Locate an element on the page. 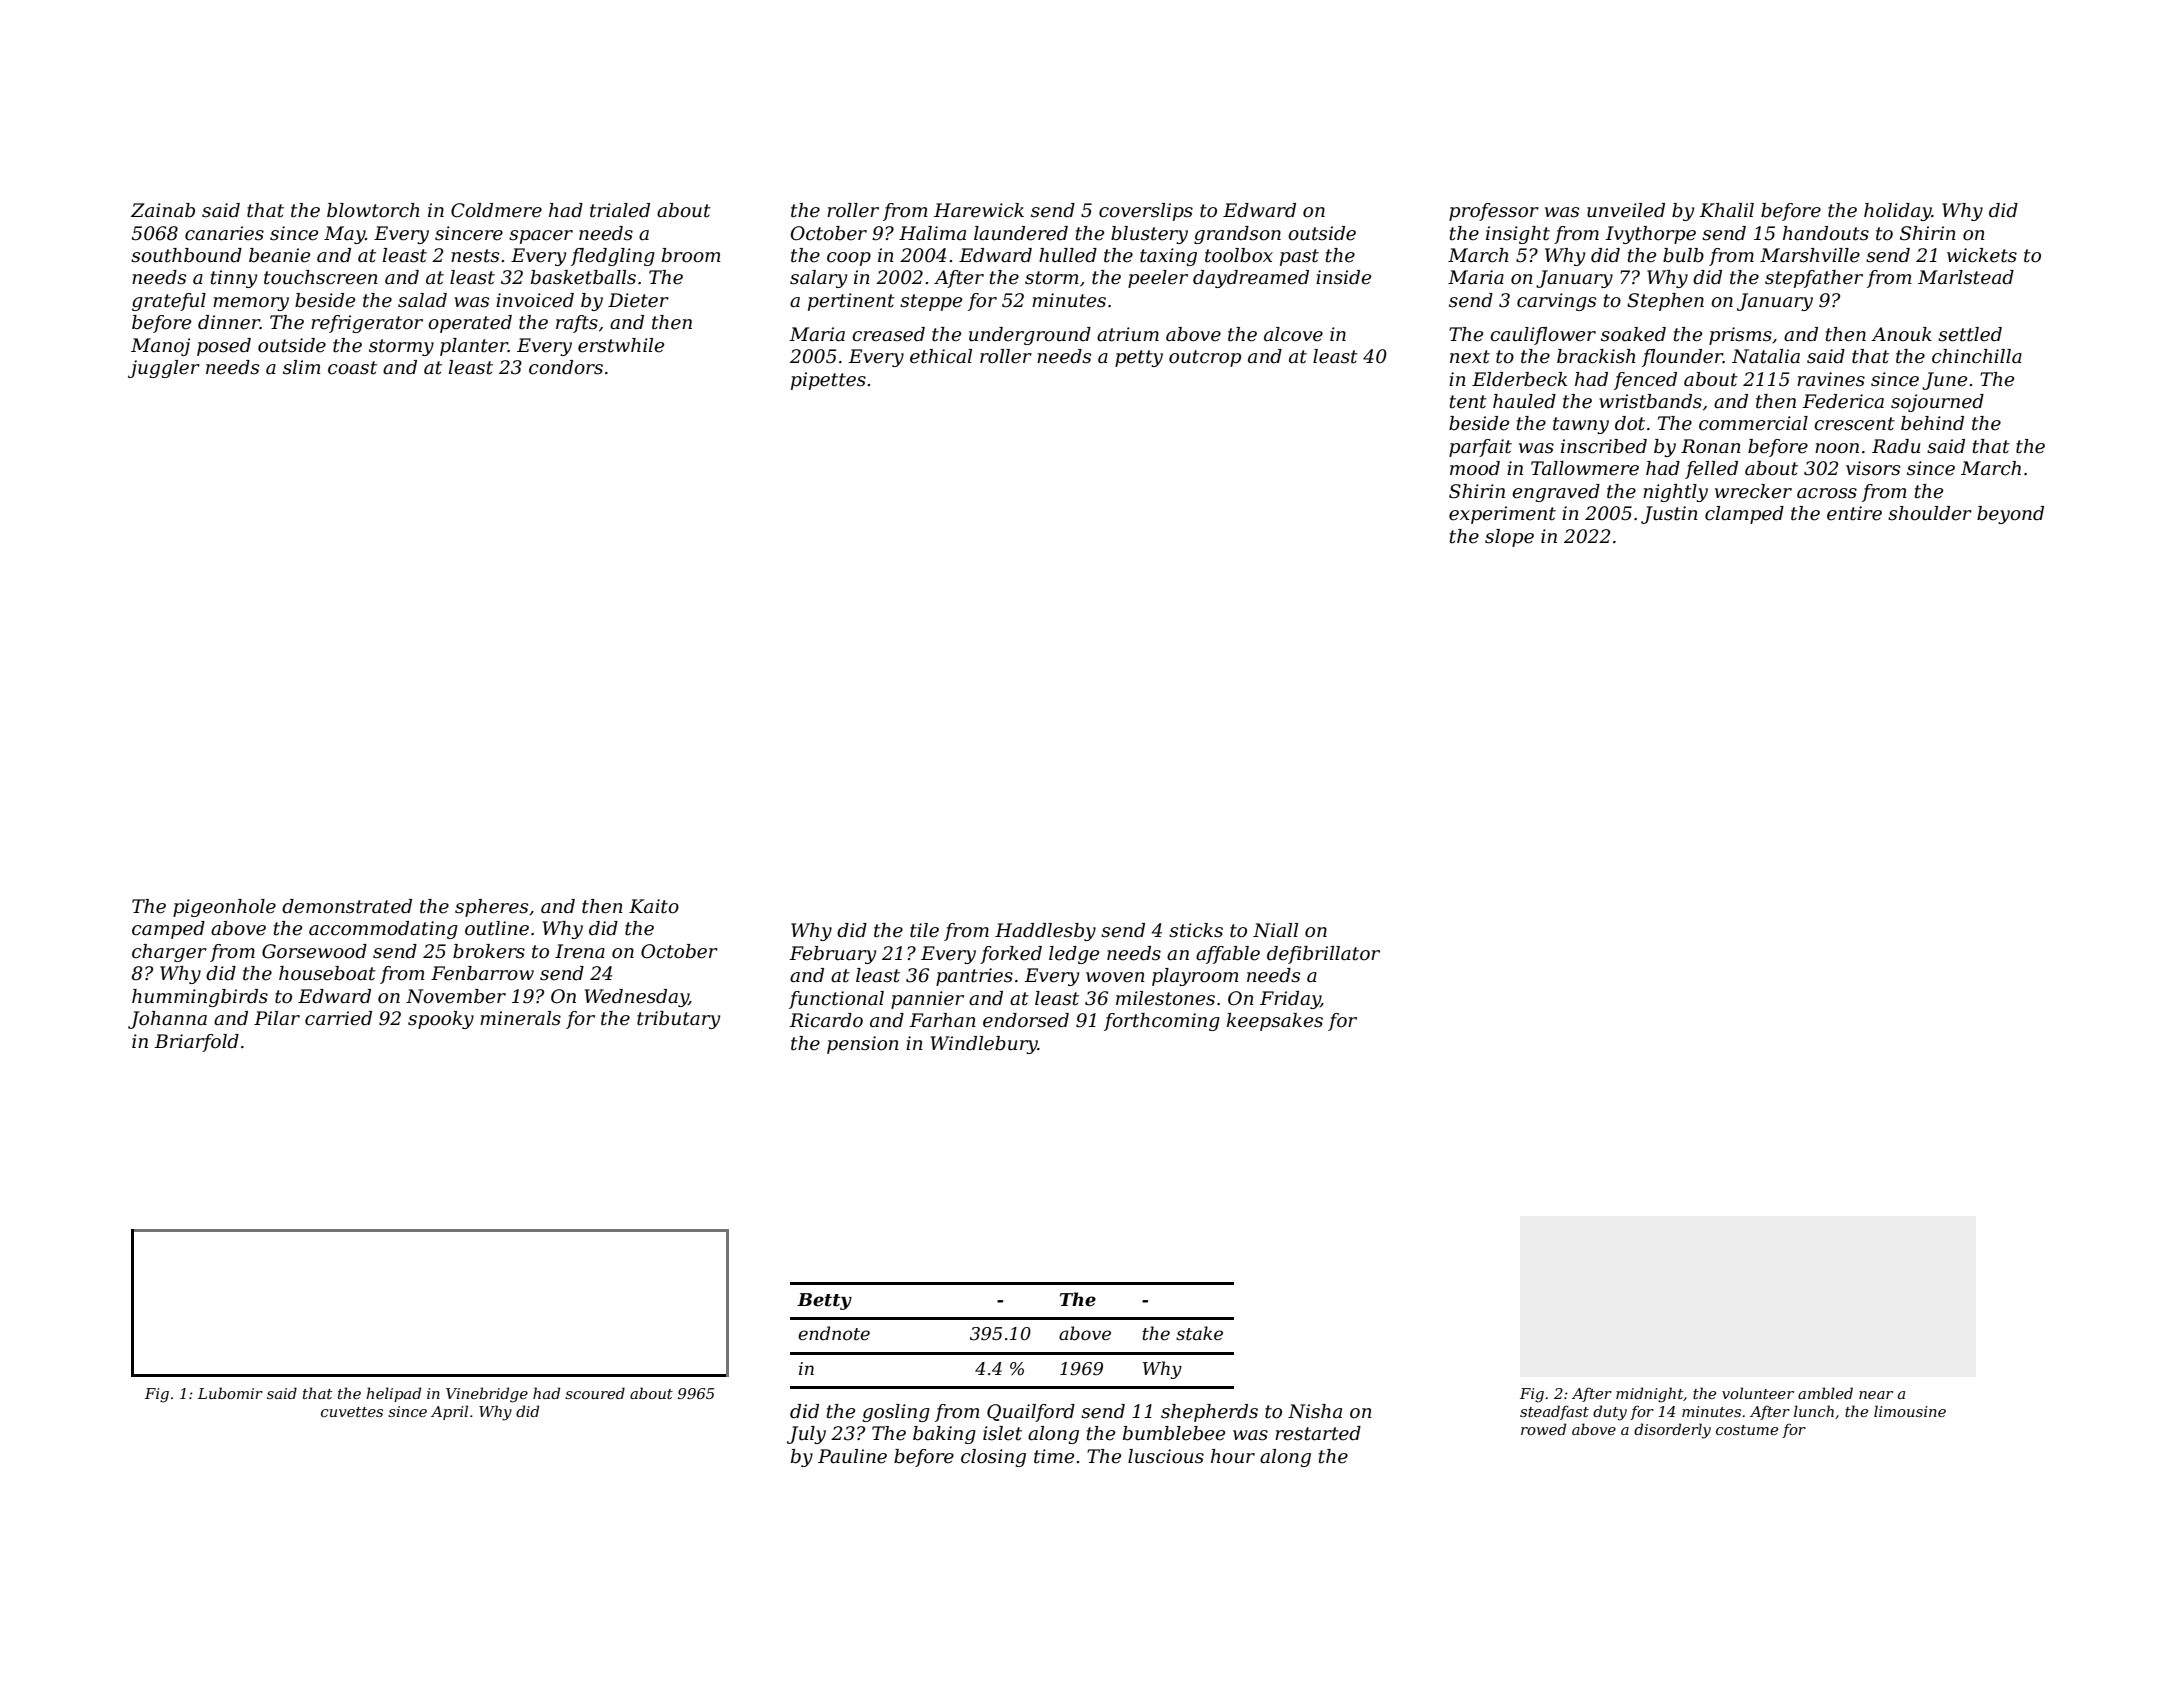 Image resolution: width=2178 pixels, height=1683 pixels. defibrillator is located at coordinates (1323, 955).
